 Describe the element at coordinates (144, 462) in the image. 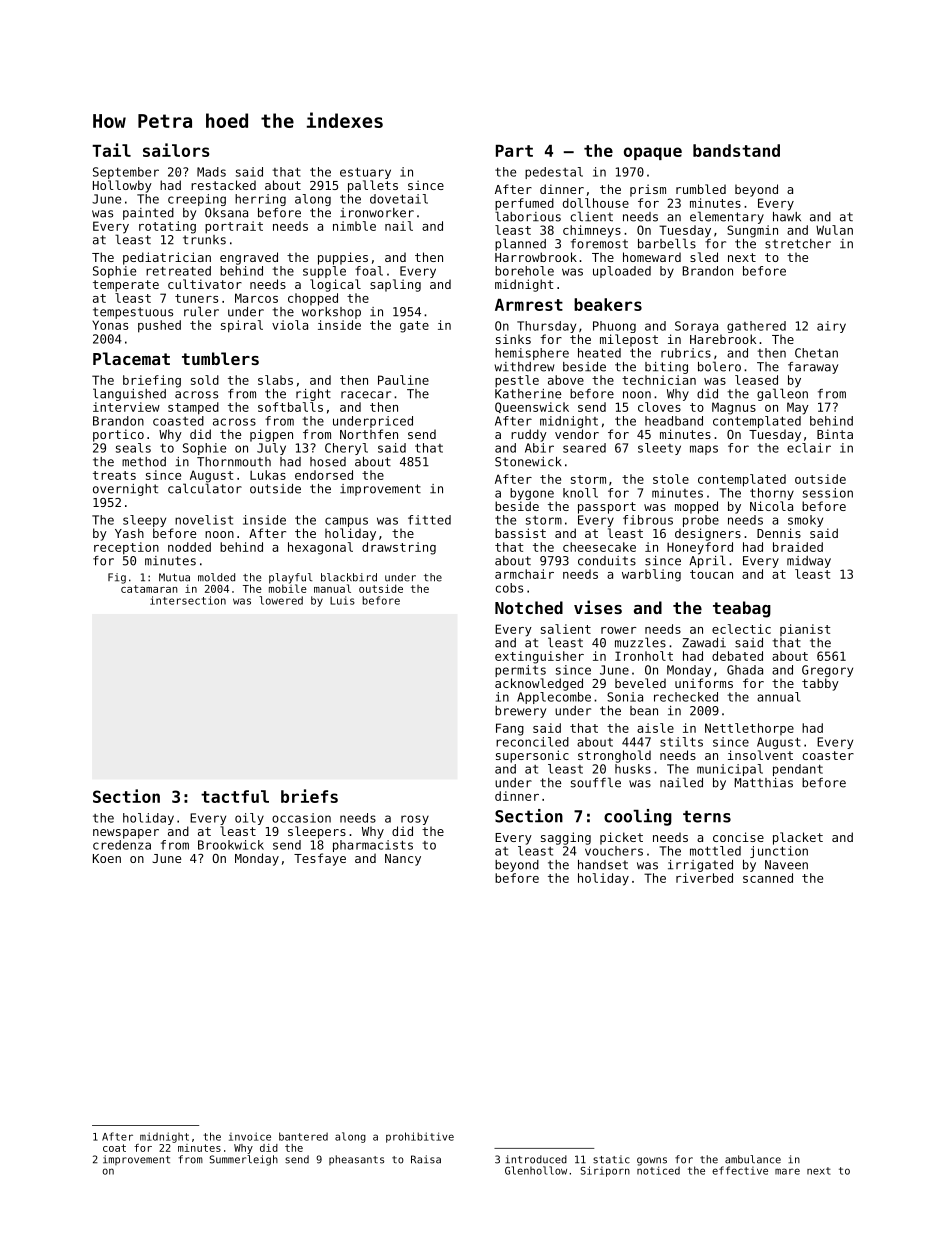

I see `method` at that location.
